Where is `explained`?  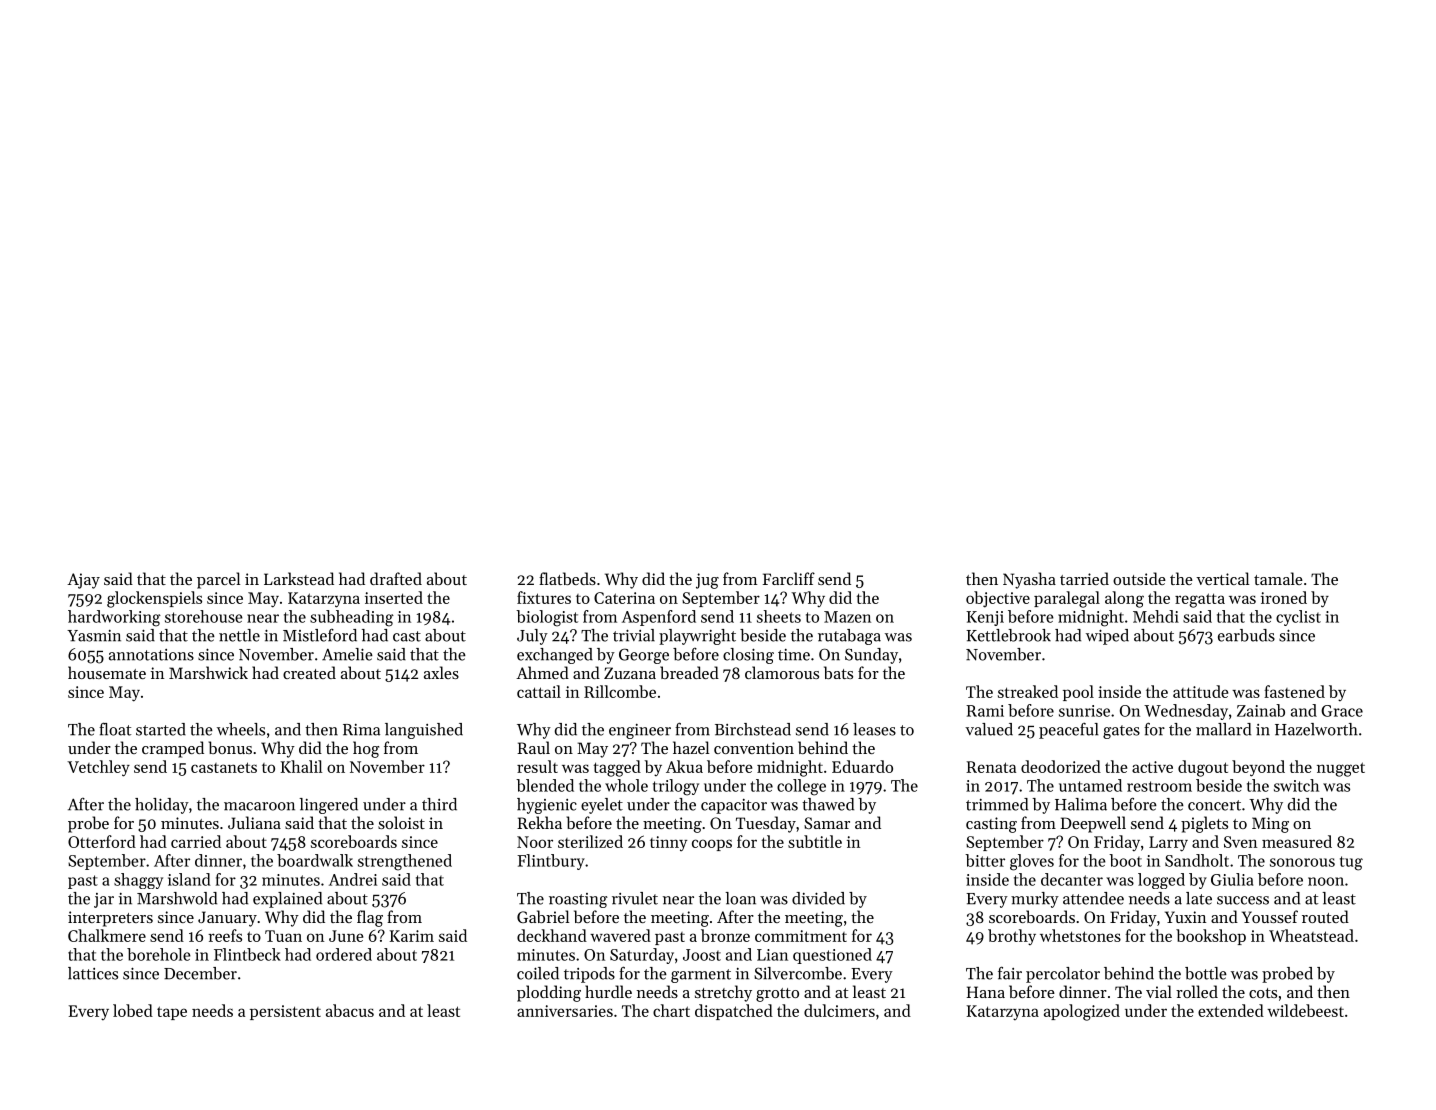
explained is located at coordinates (287, 900).
